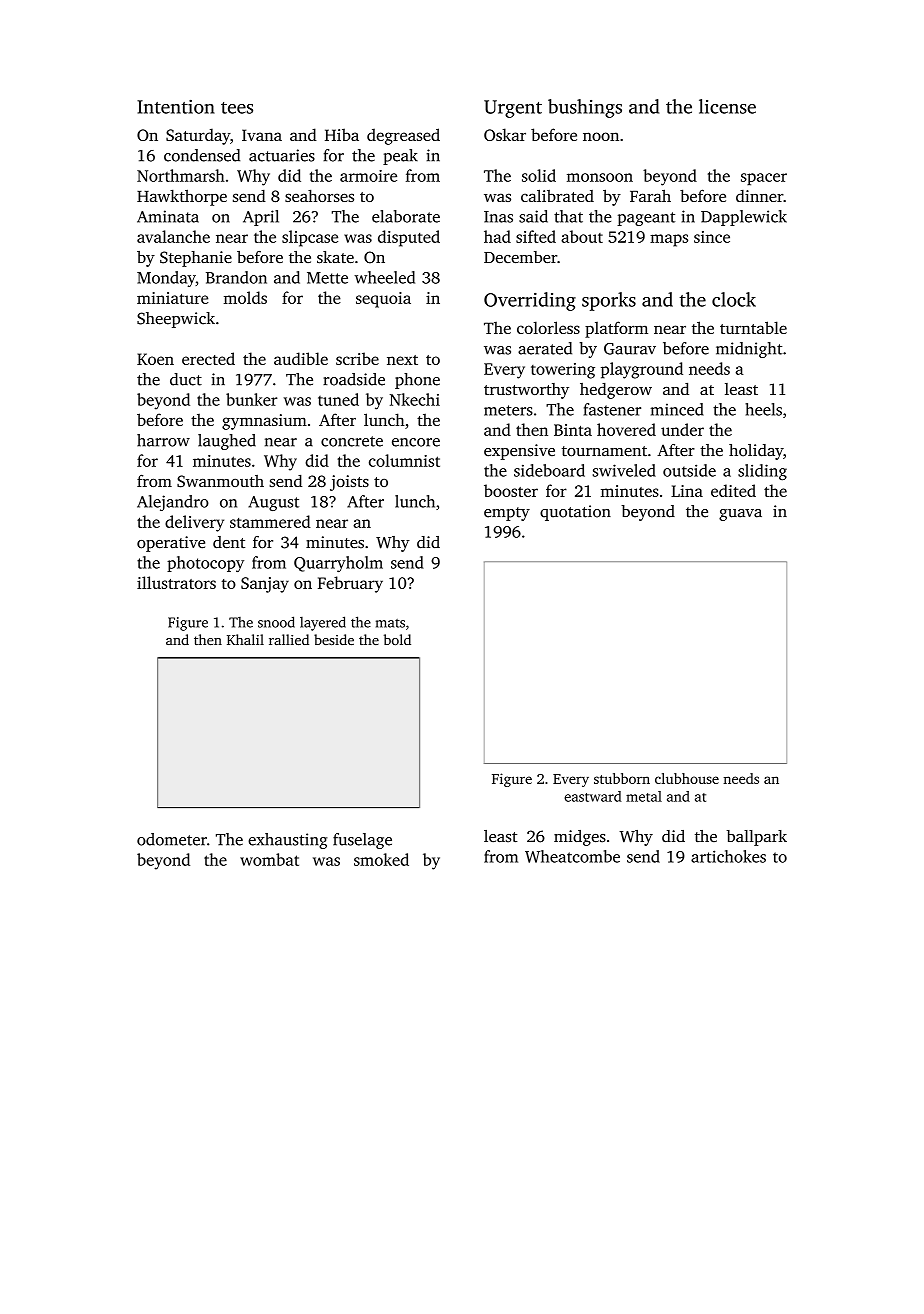 The width and height of the document is (924, 1314). What do you see at coordinates (519, 452) in the document?
I see `expensive` at bounding box center [519, 452].
